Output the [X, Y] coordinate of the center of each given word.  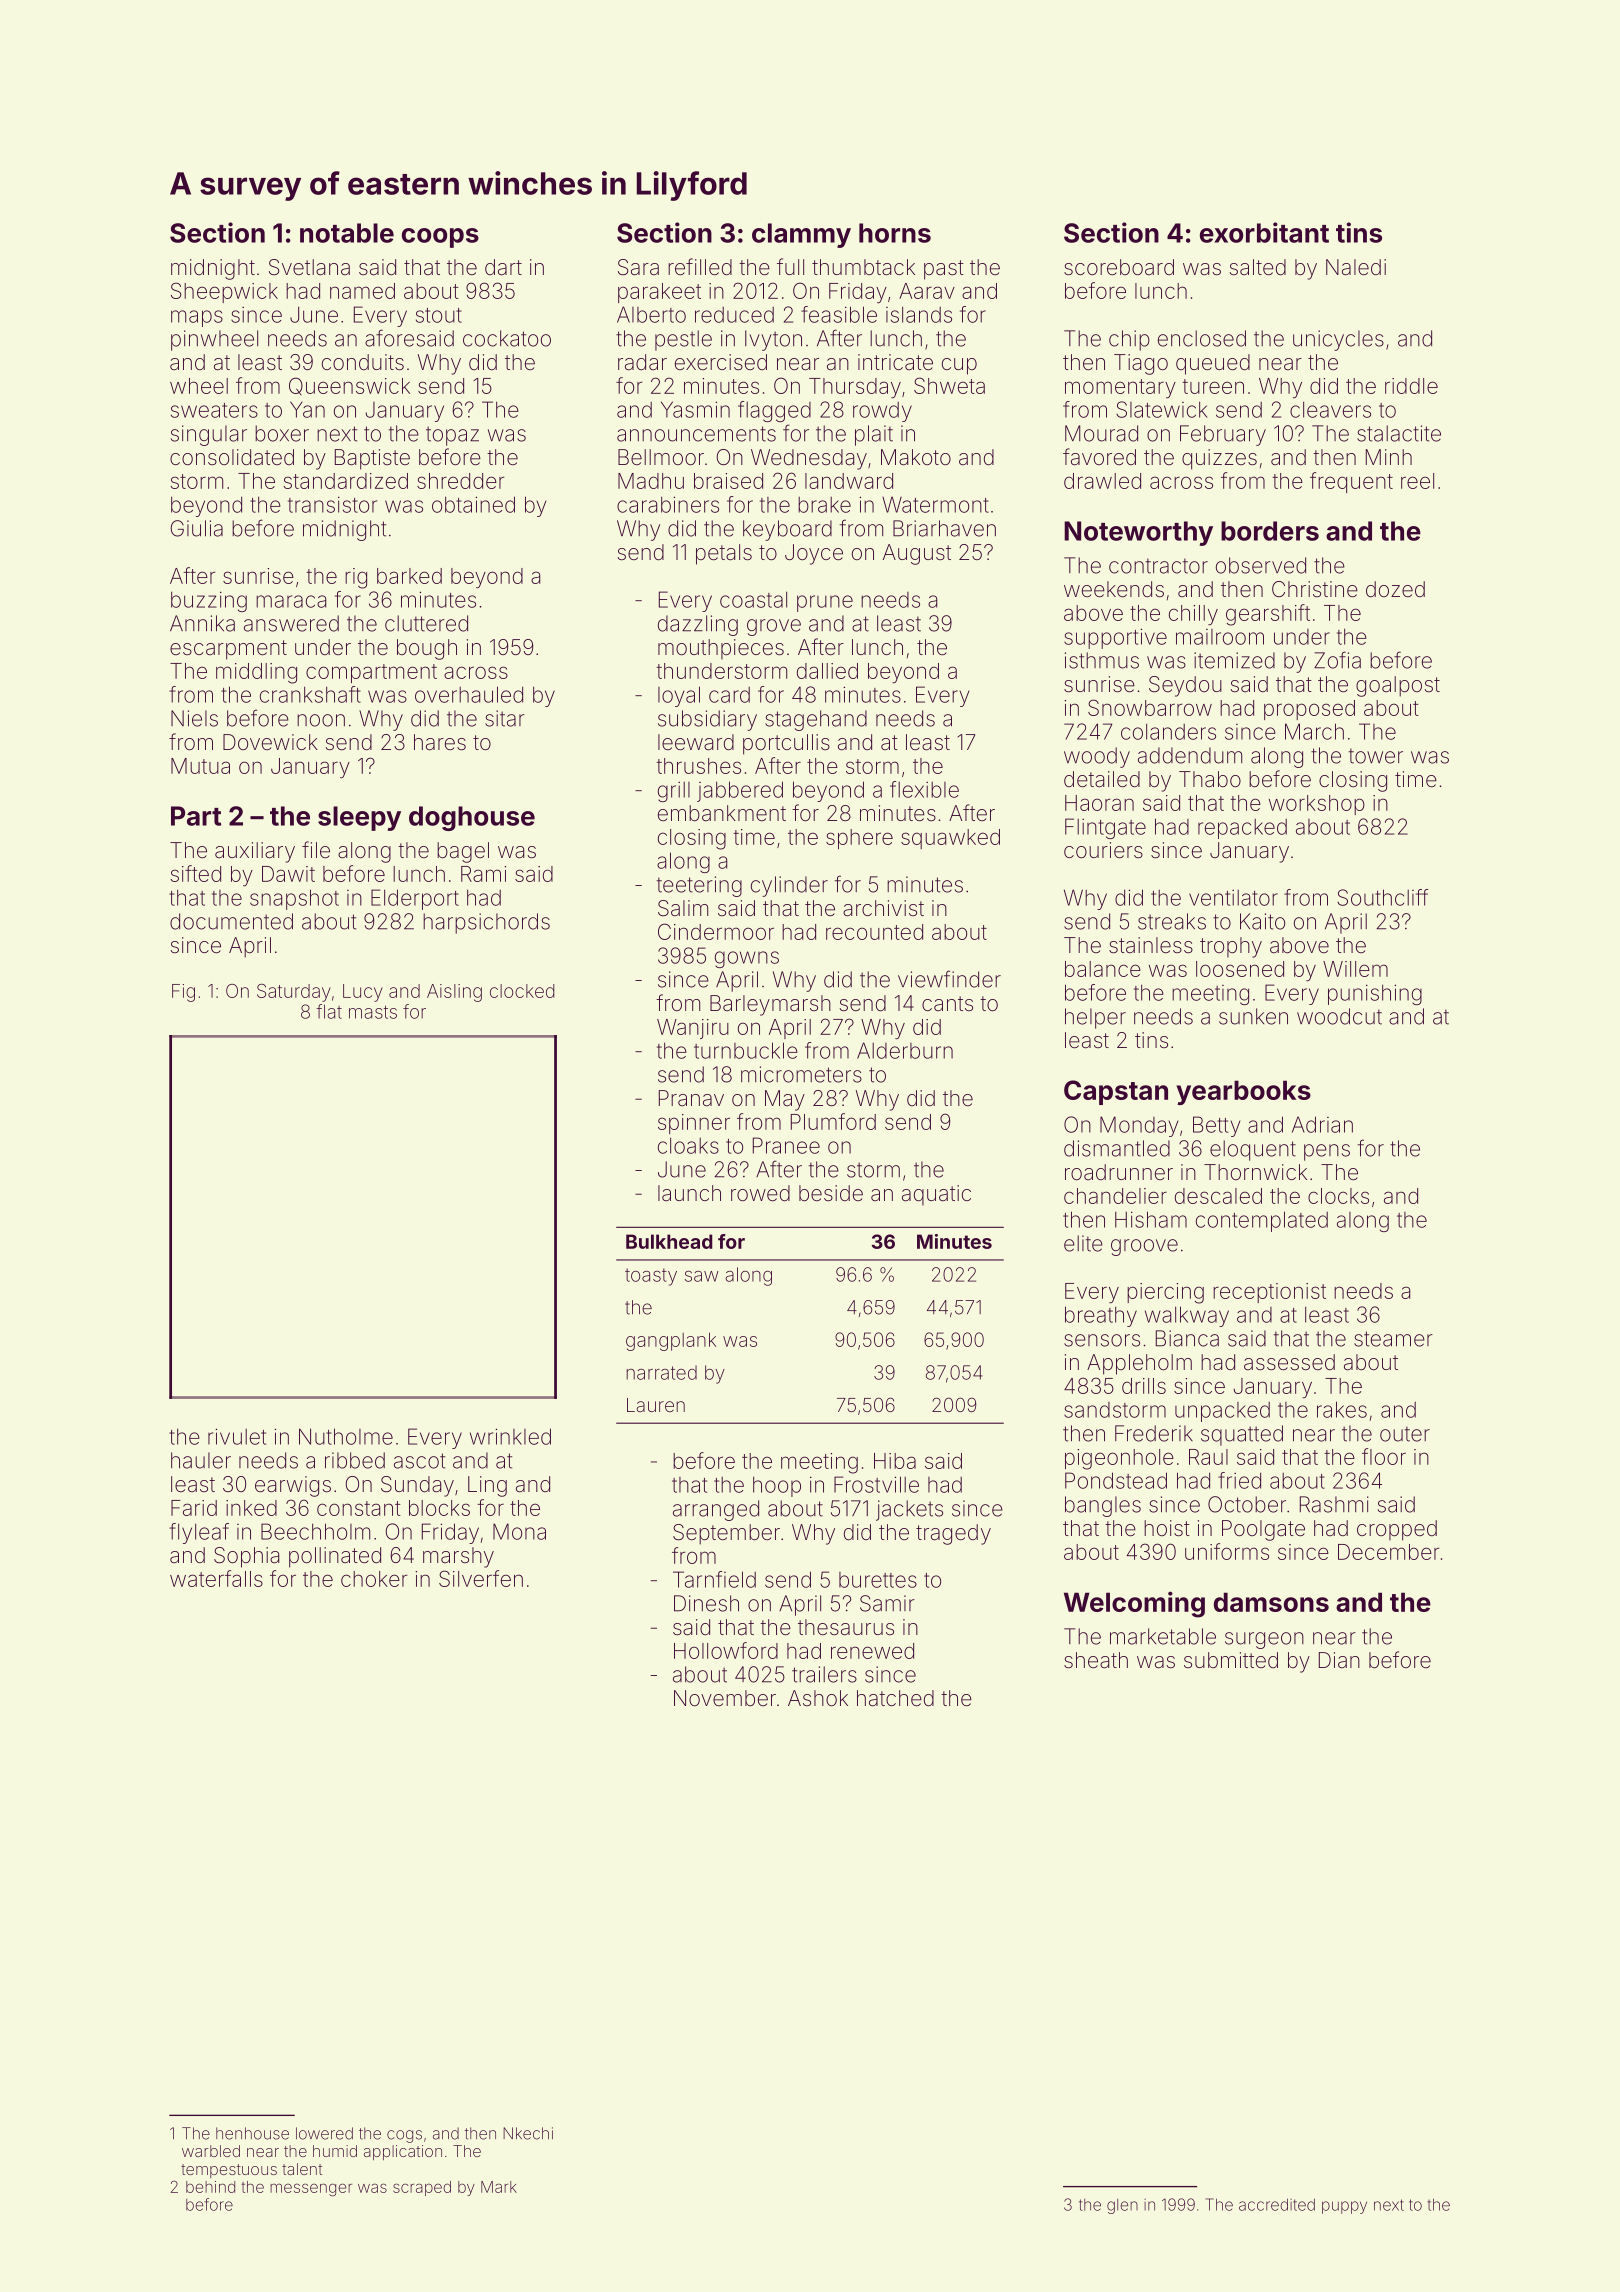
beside [831, 1193]
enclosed [1202, 338]
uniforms [1227, 1551]
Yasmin [695, 409]
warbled [211, 2151]
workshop [1317, 805]
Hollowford [726, 1650]
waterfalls [216, 1578]
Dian [1339, 1660]
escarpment [228, 650]
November [725, 1698]
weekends [1114, 589]
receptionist [1269, 1293]
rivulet [237, 1436]
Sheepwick [224, 292]
